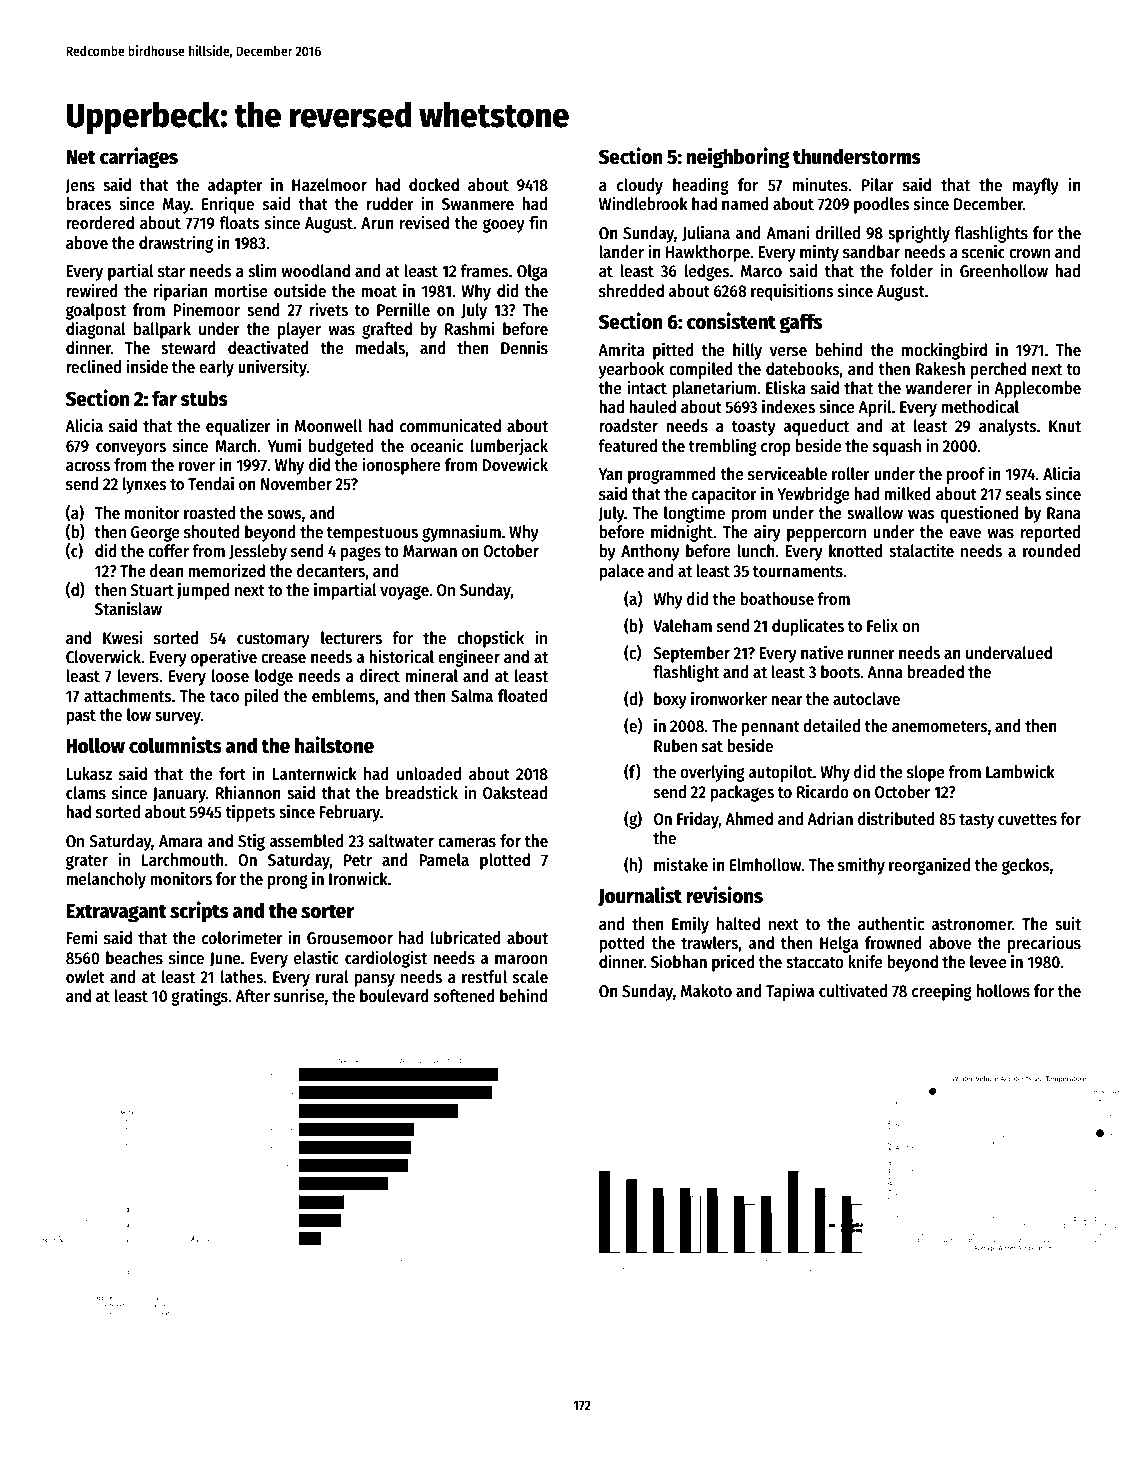 The image size is (1147, 1484). Describe the element at coordinates (1027, 820) in the screenshot. I see `cuvettes` at that location.
